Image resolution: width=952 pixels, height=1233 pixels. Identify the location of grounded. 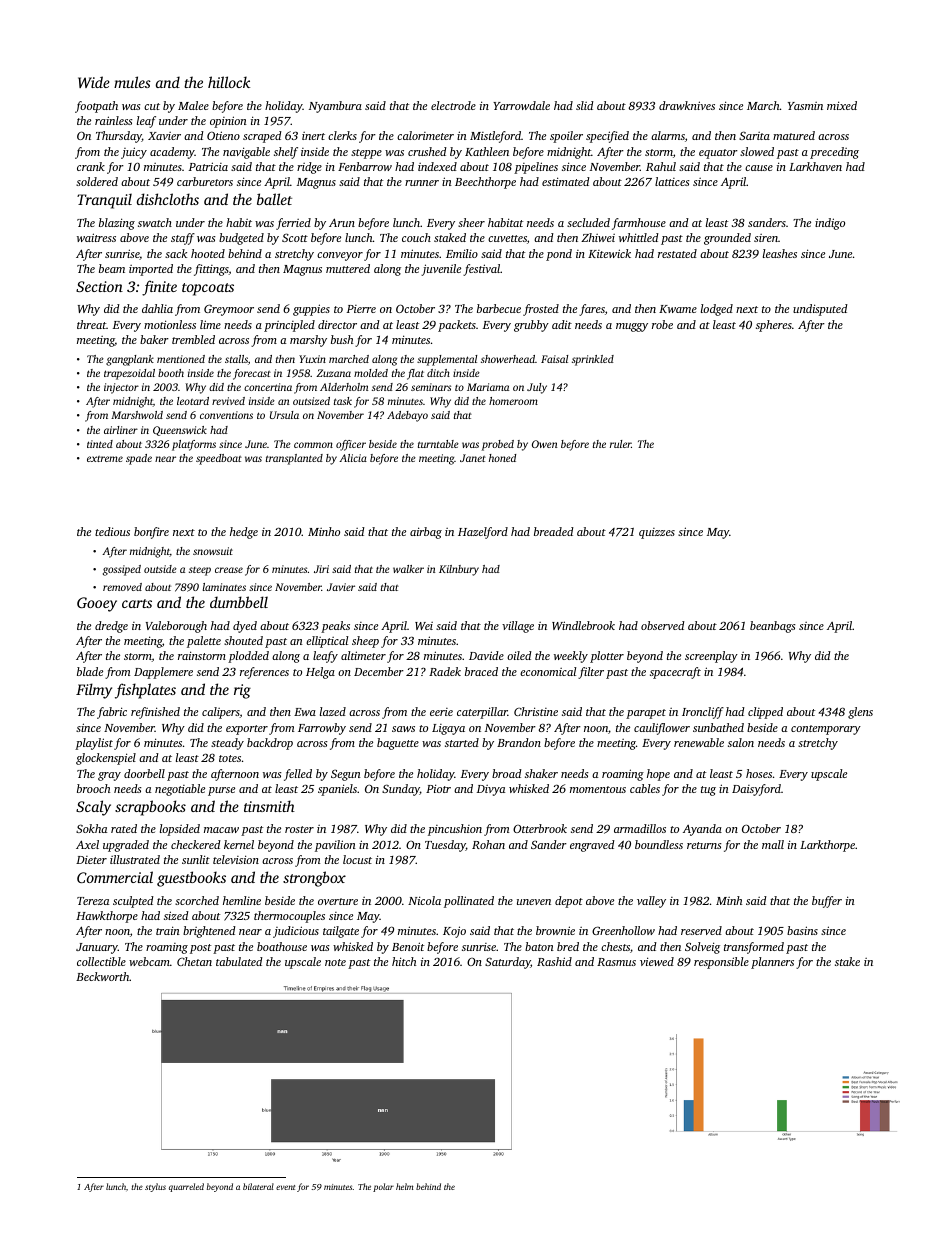
(727, 239).
